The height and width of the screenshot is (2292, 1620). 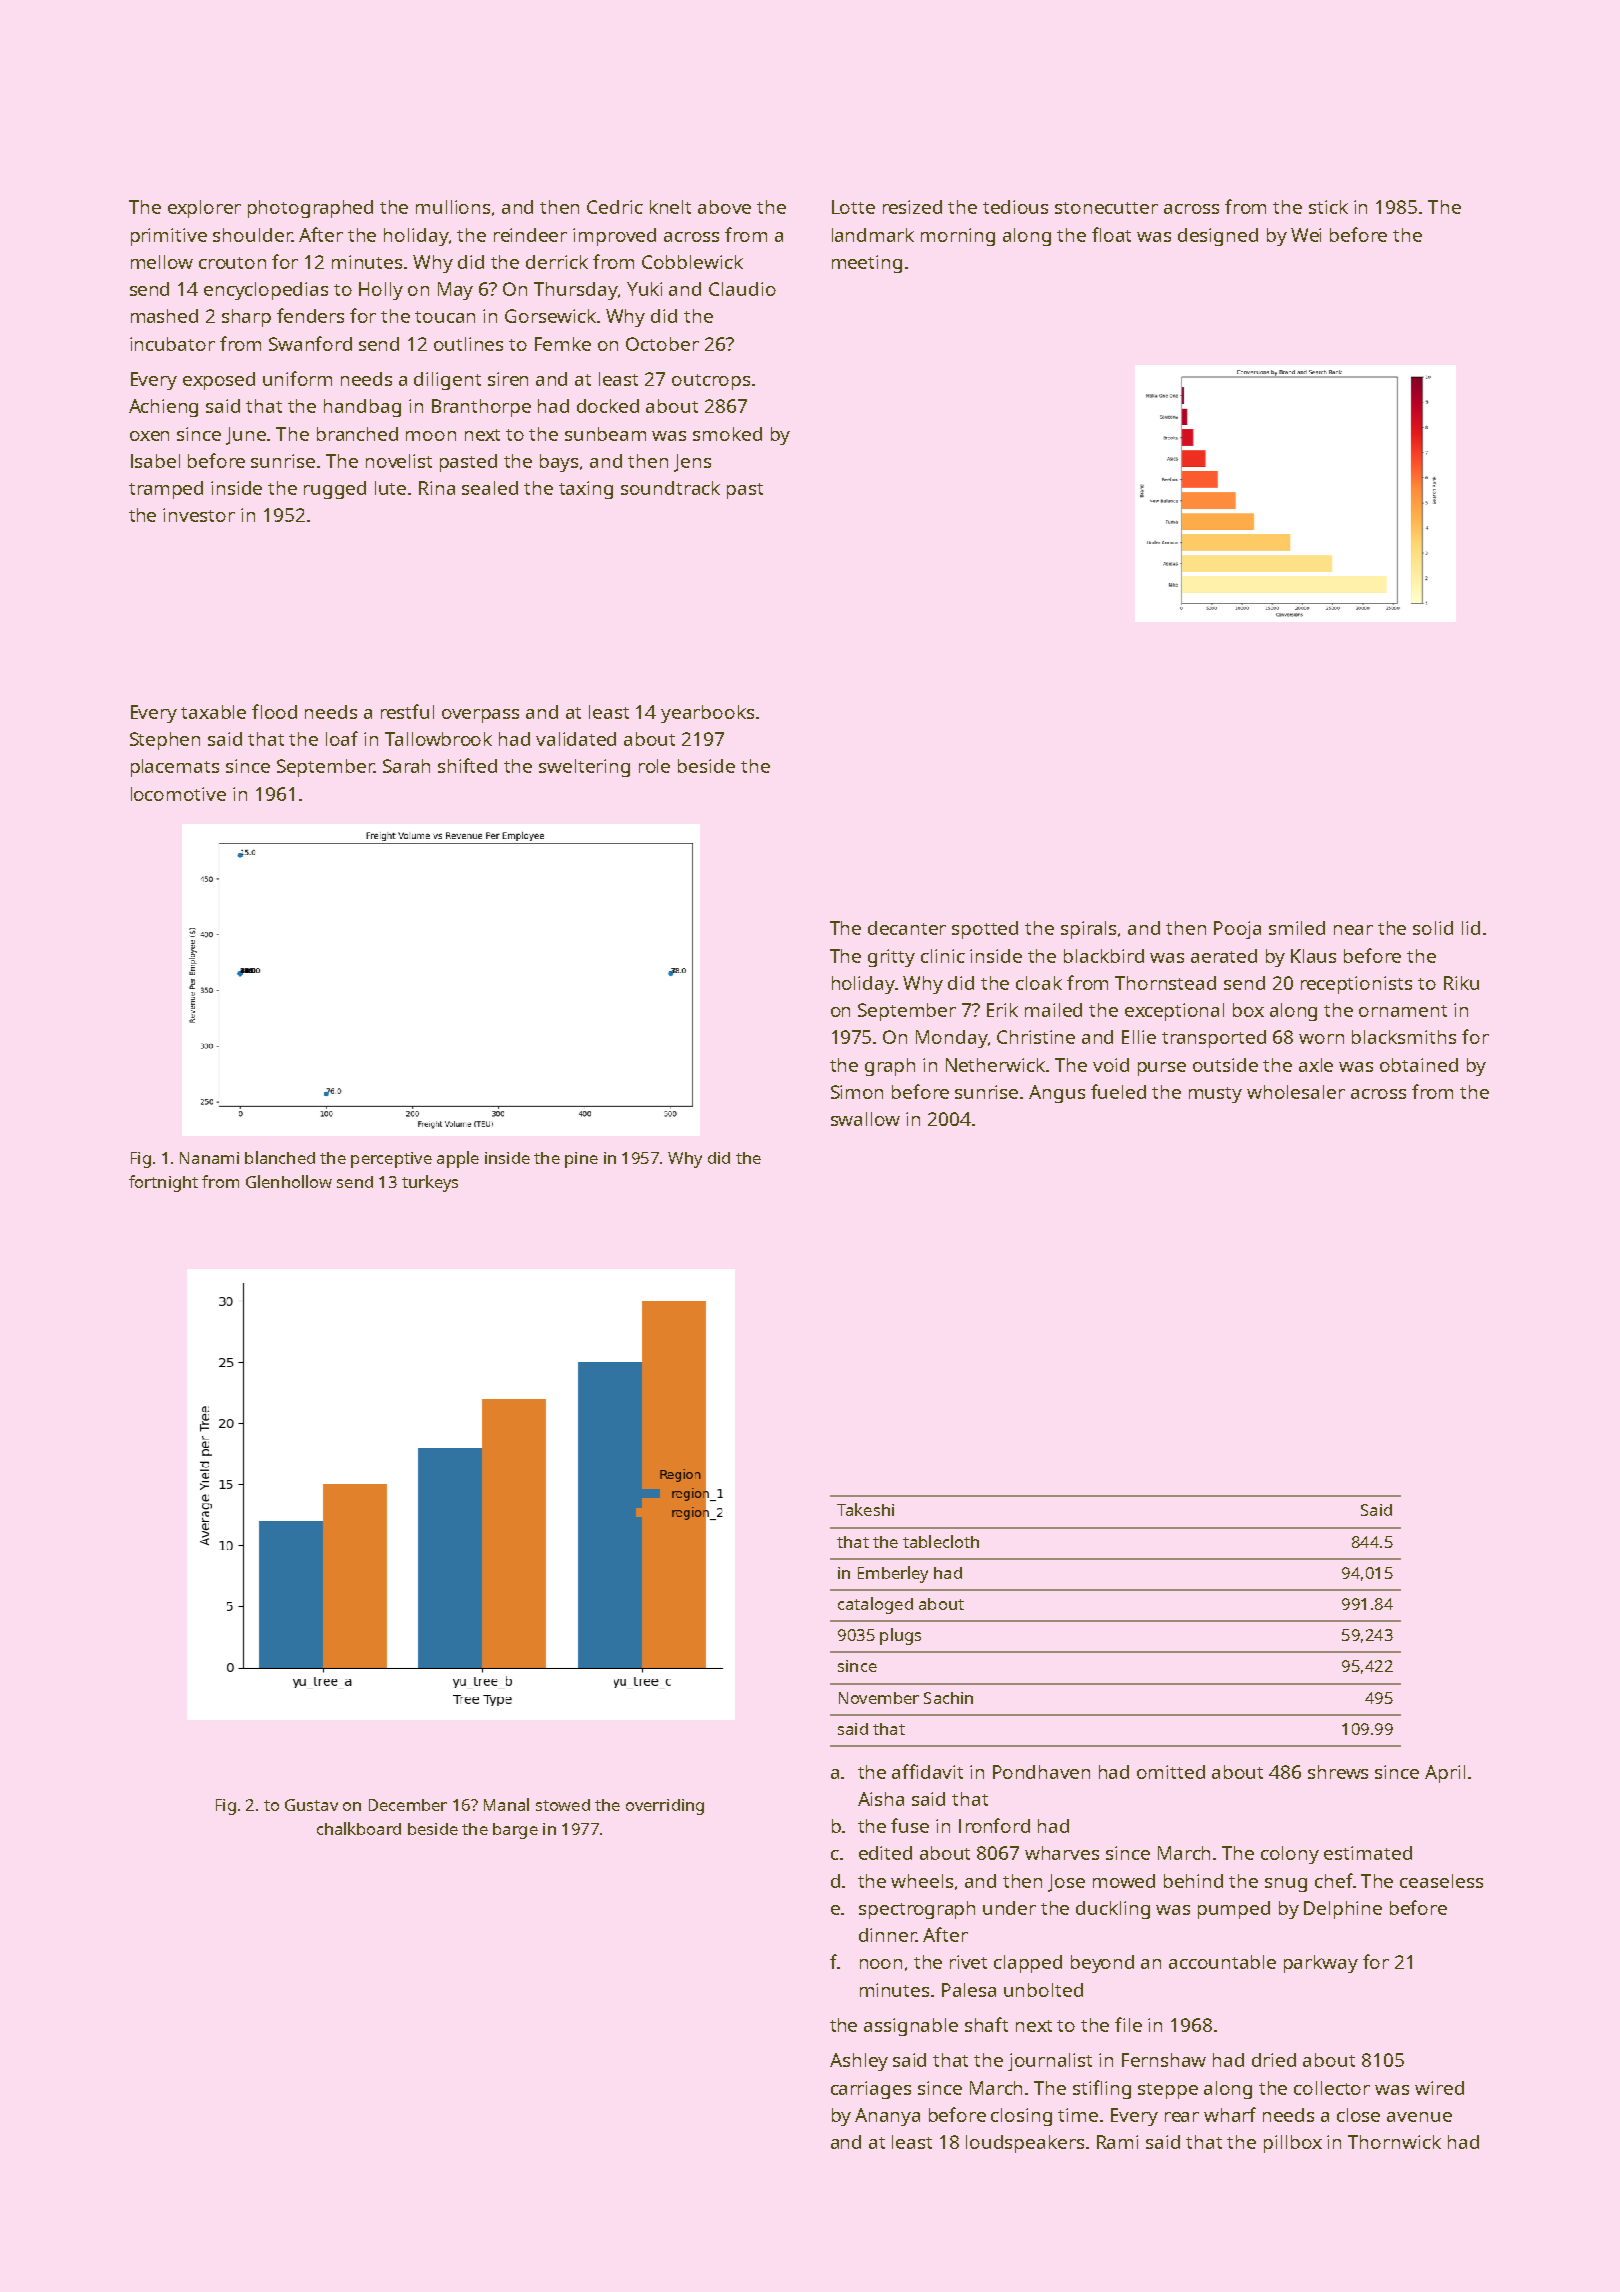 I want to click on edited, so click(x=885, y=1853).
